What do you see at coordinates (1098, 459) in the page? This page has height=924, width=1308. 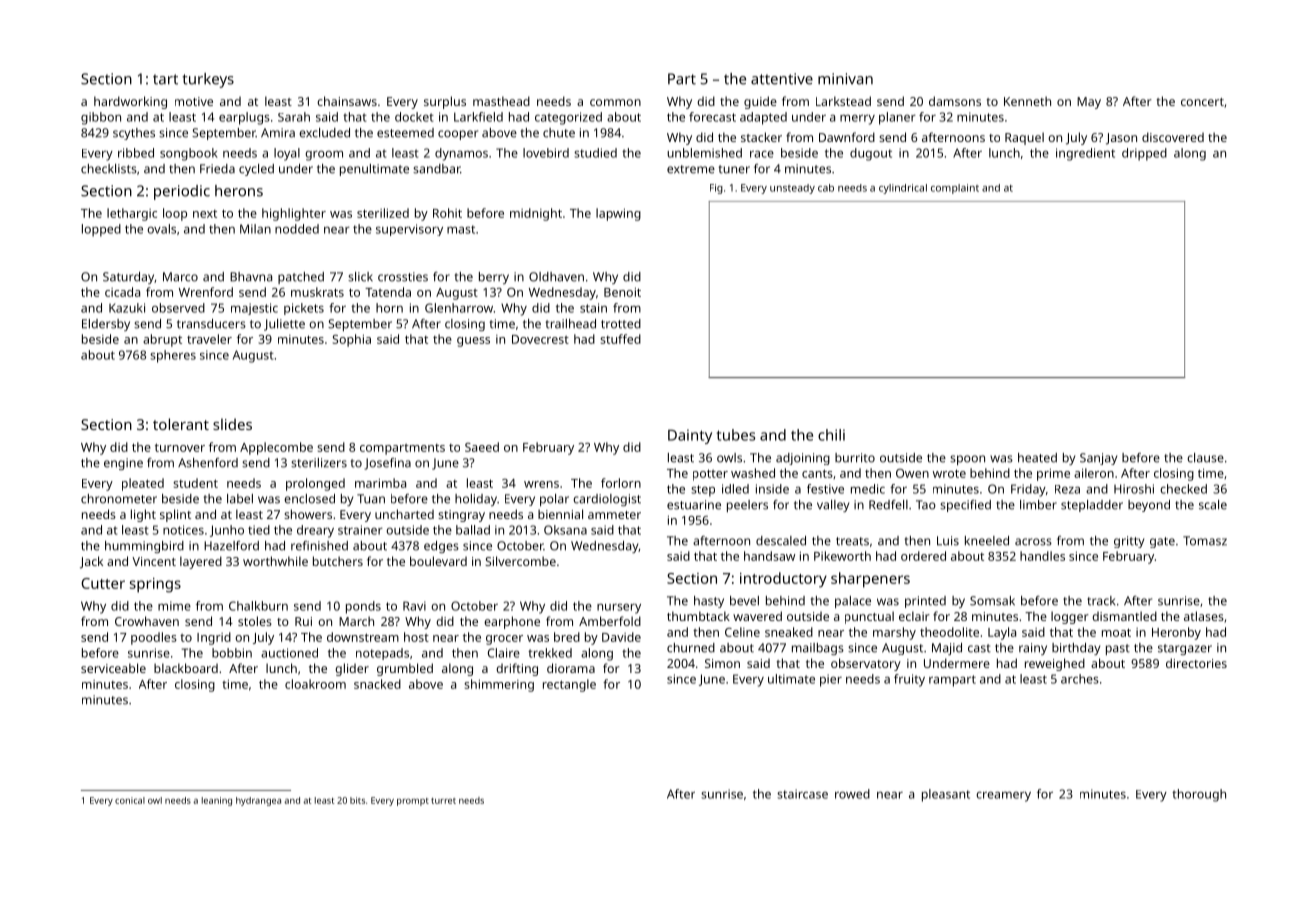 I see `Sanjay` at bounding box center [1098, 459].
